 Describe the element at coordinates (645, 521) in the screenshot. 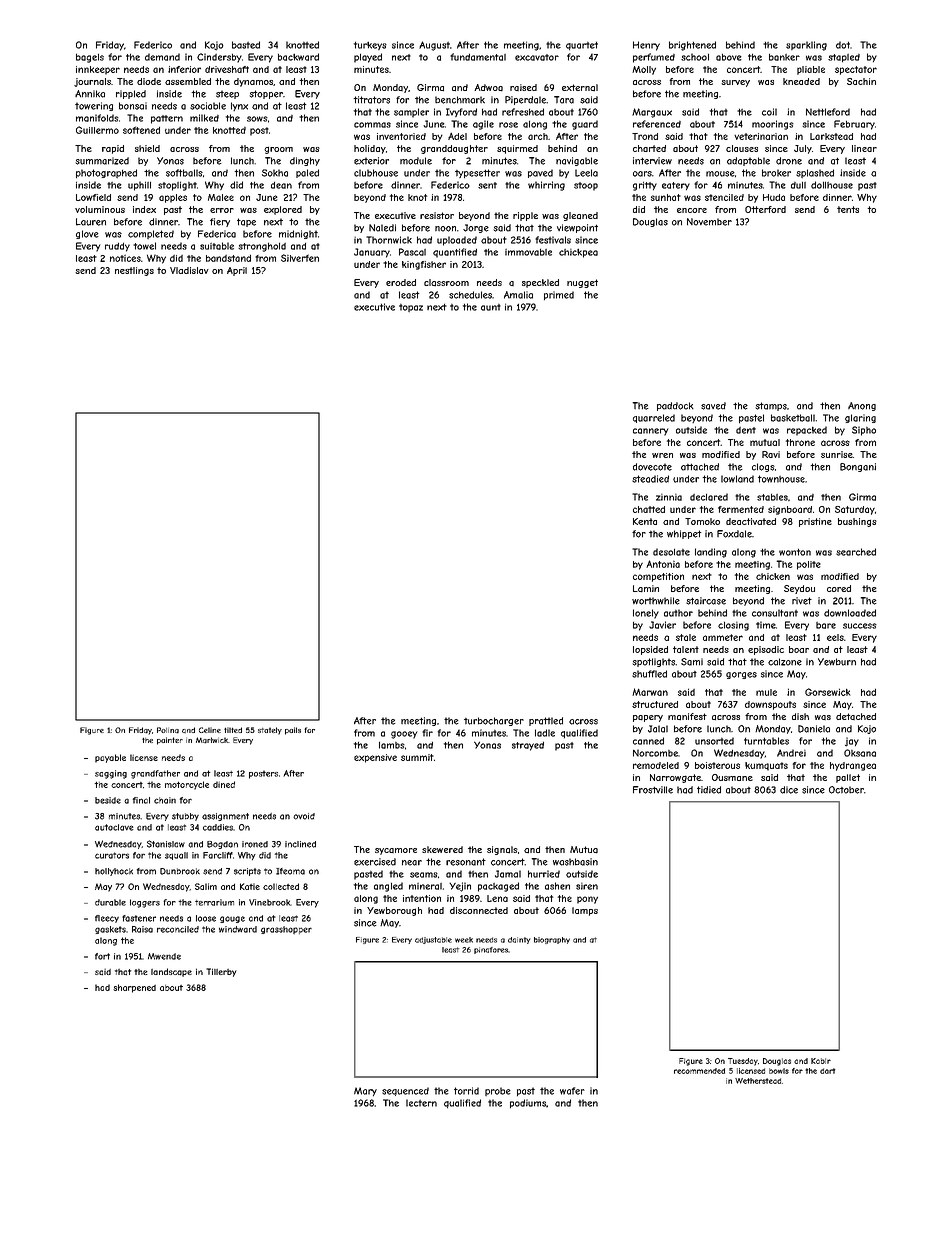

I see `Kenta` at that location.
